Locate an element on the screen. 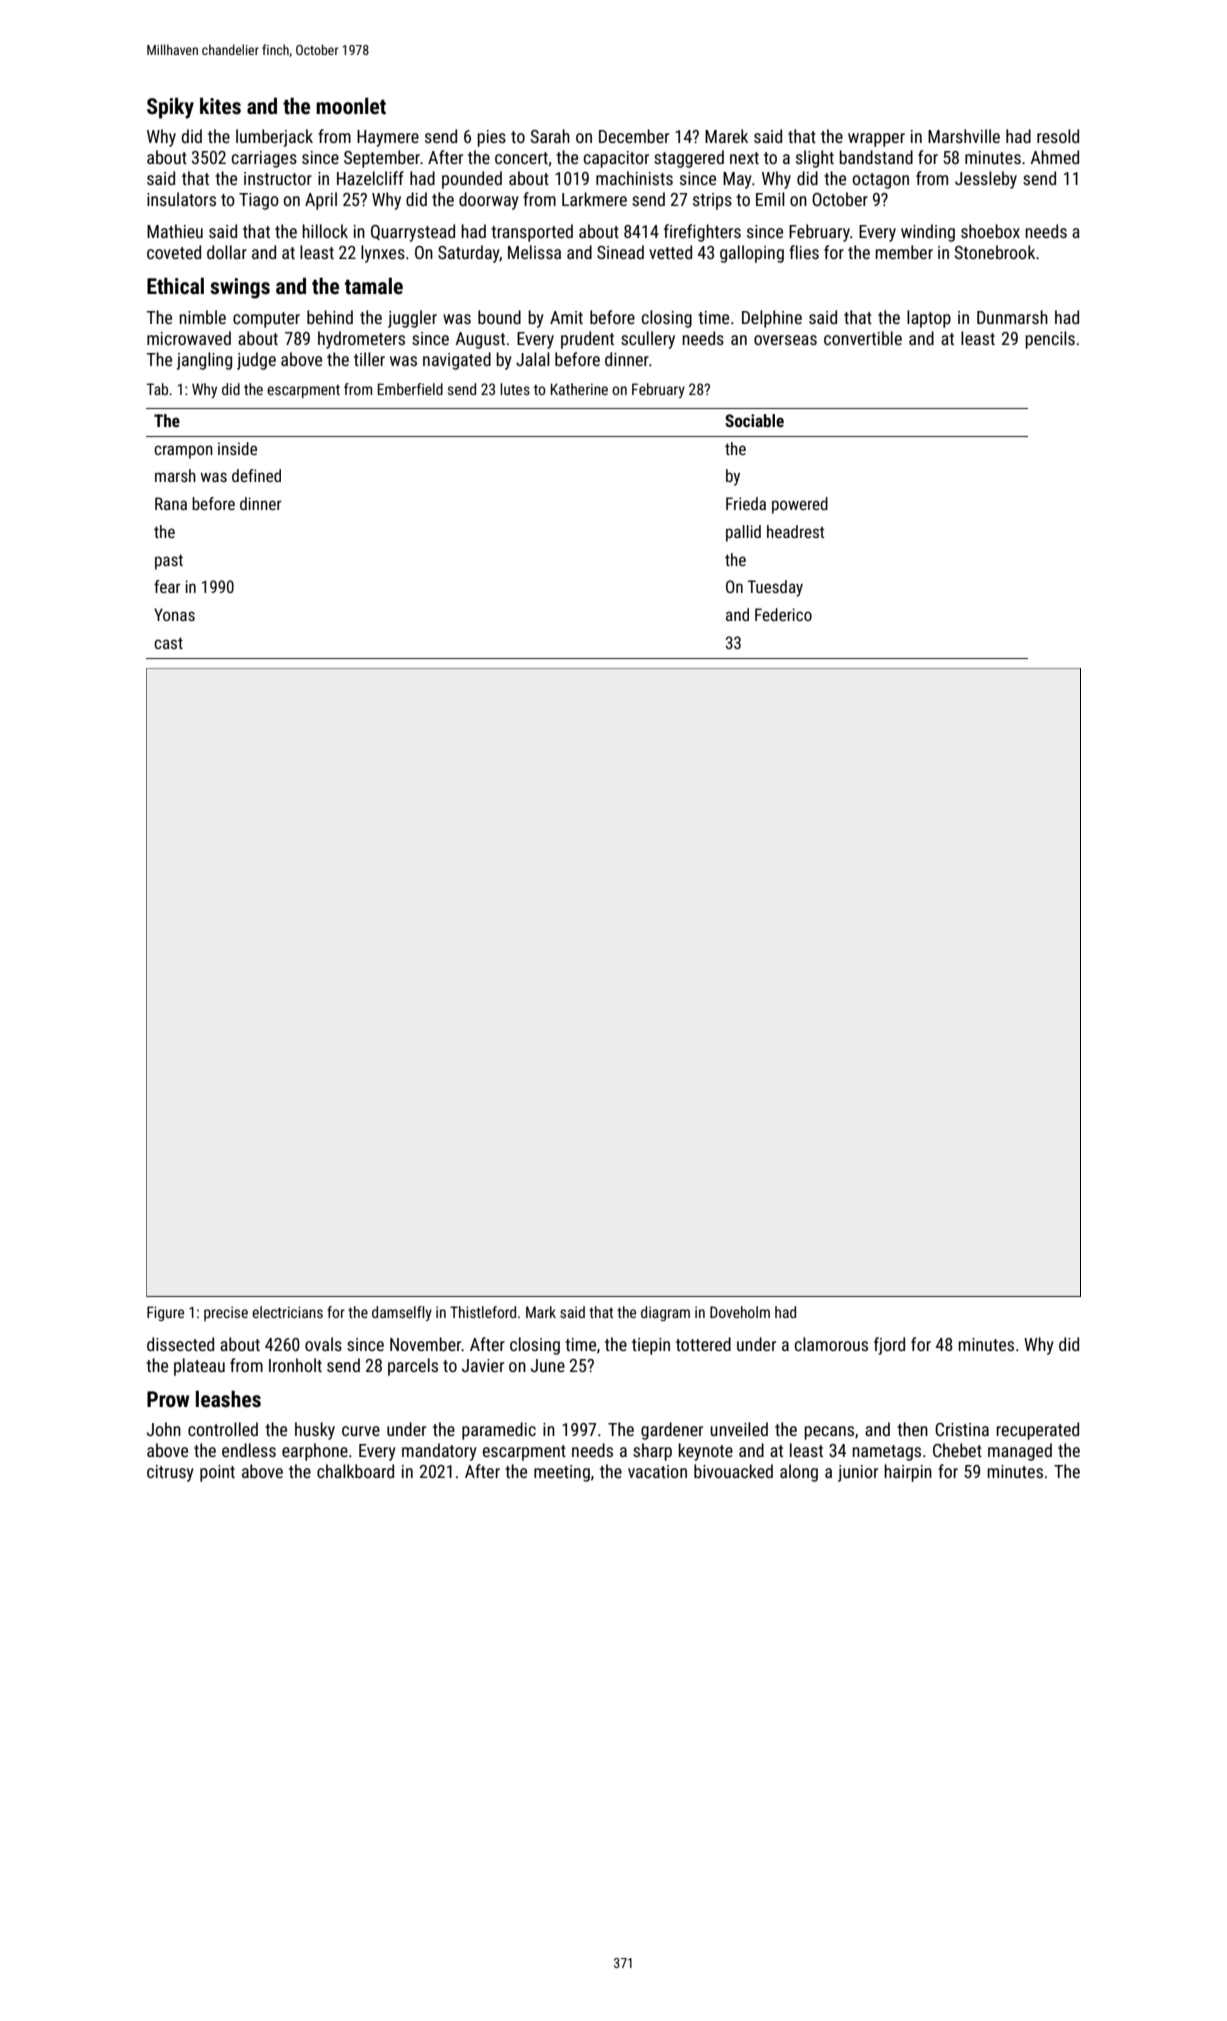 The height and width of the screenshot is (2021, 1227). wrapper is located at coordinates (876, 140).
